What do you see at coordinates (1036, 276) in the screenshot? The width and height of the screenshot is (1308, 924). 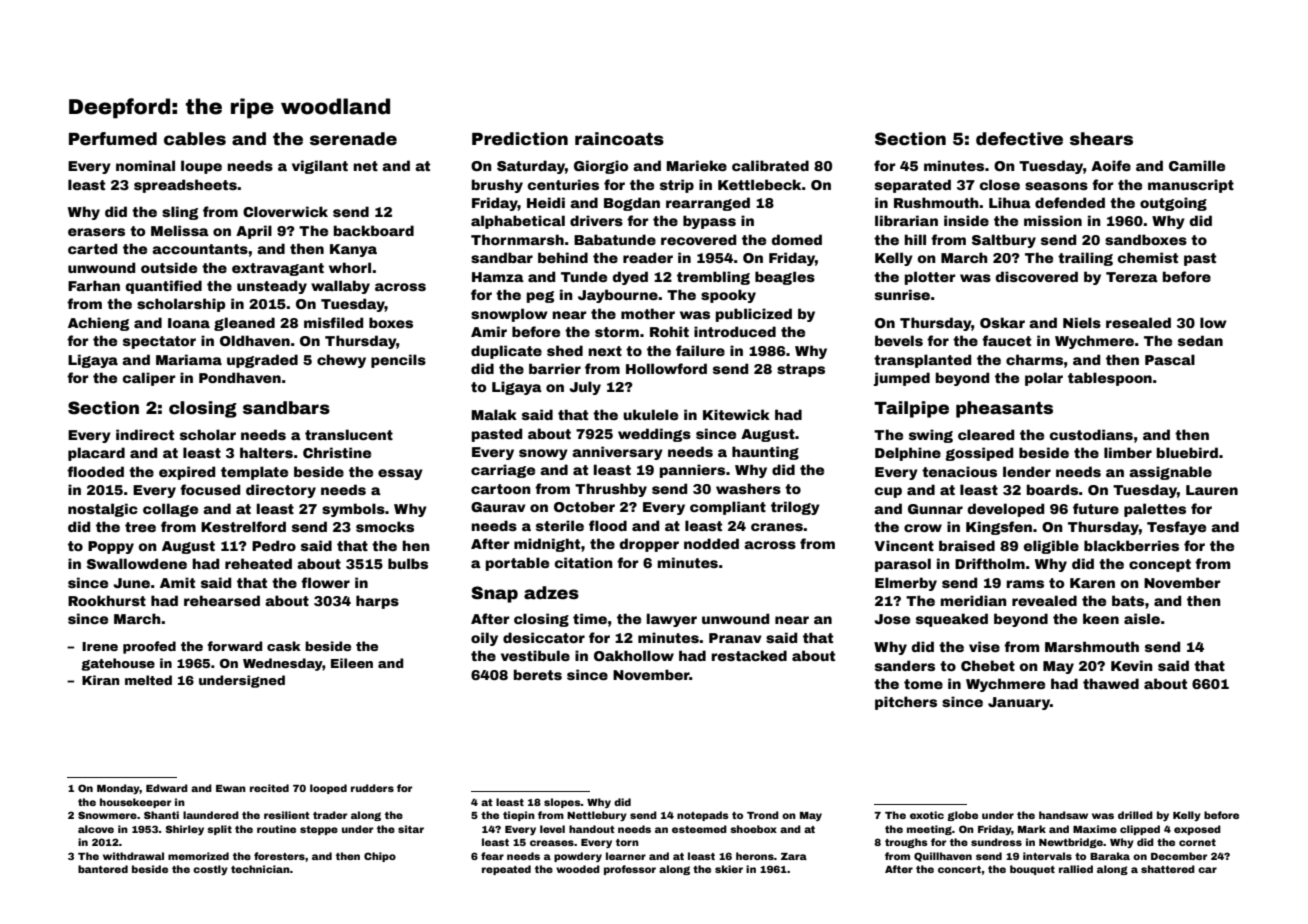 I see `discovered` at bounding box center [1036, 276].
